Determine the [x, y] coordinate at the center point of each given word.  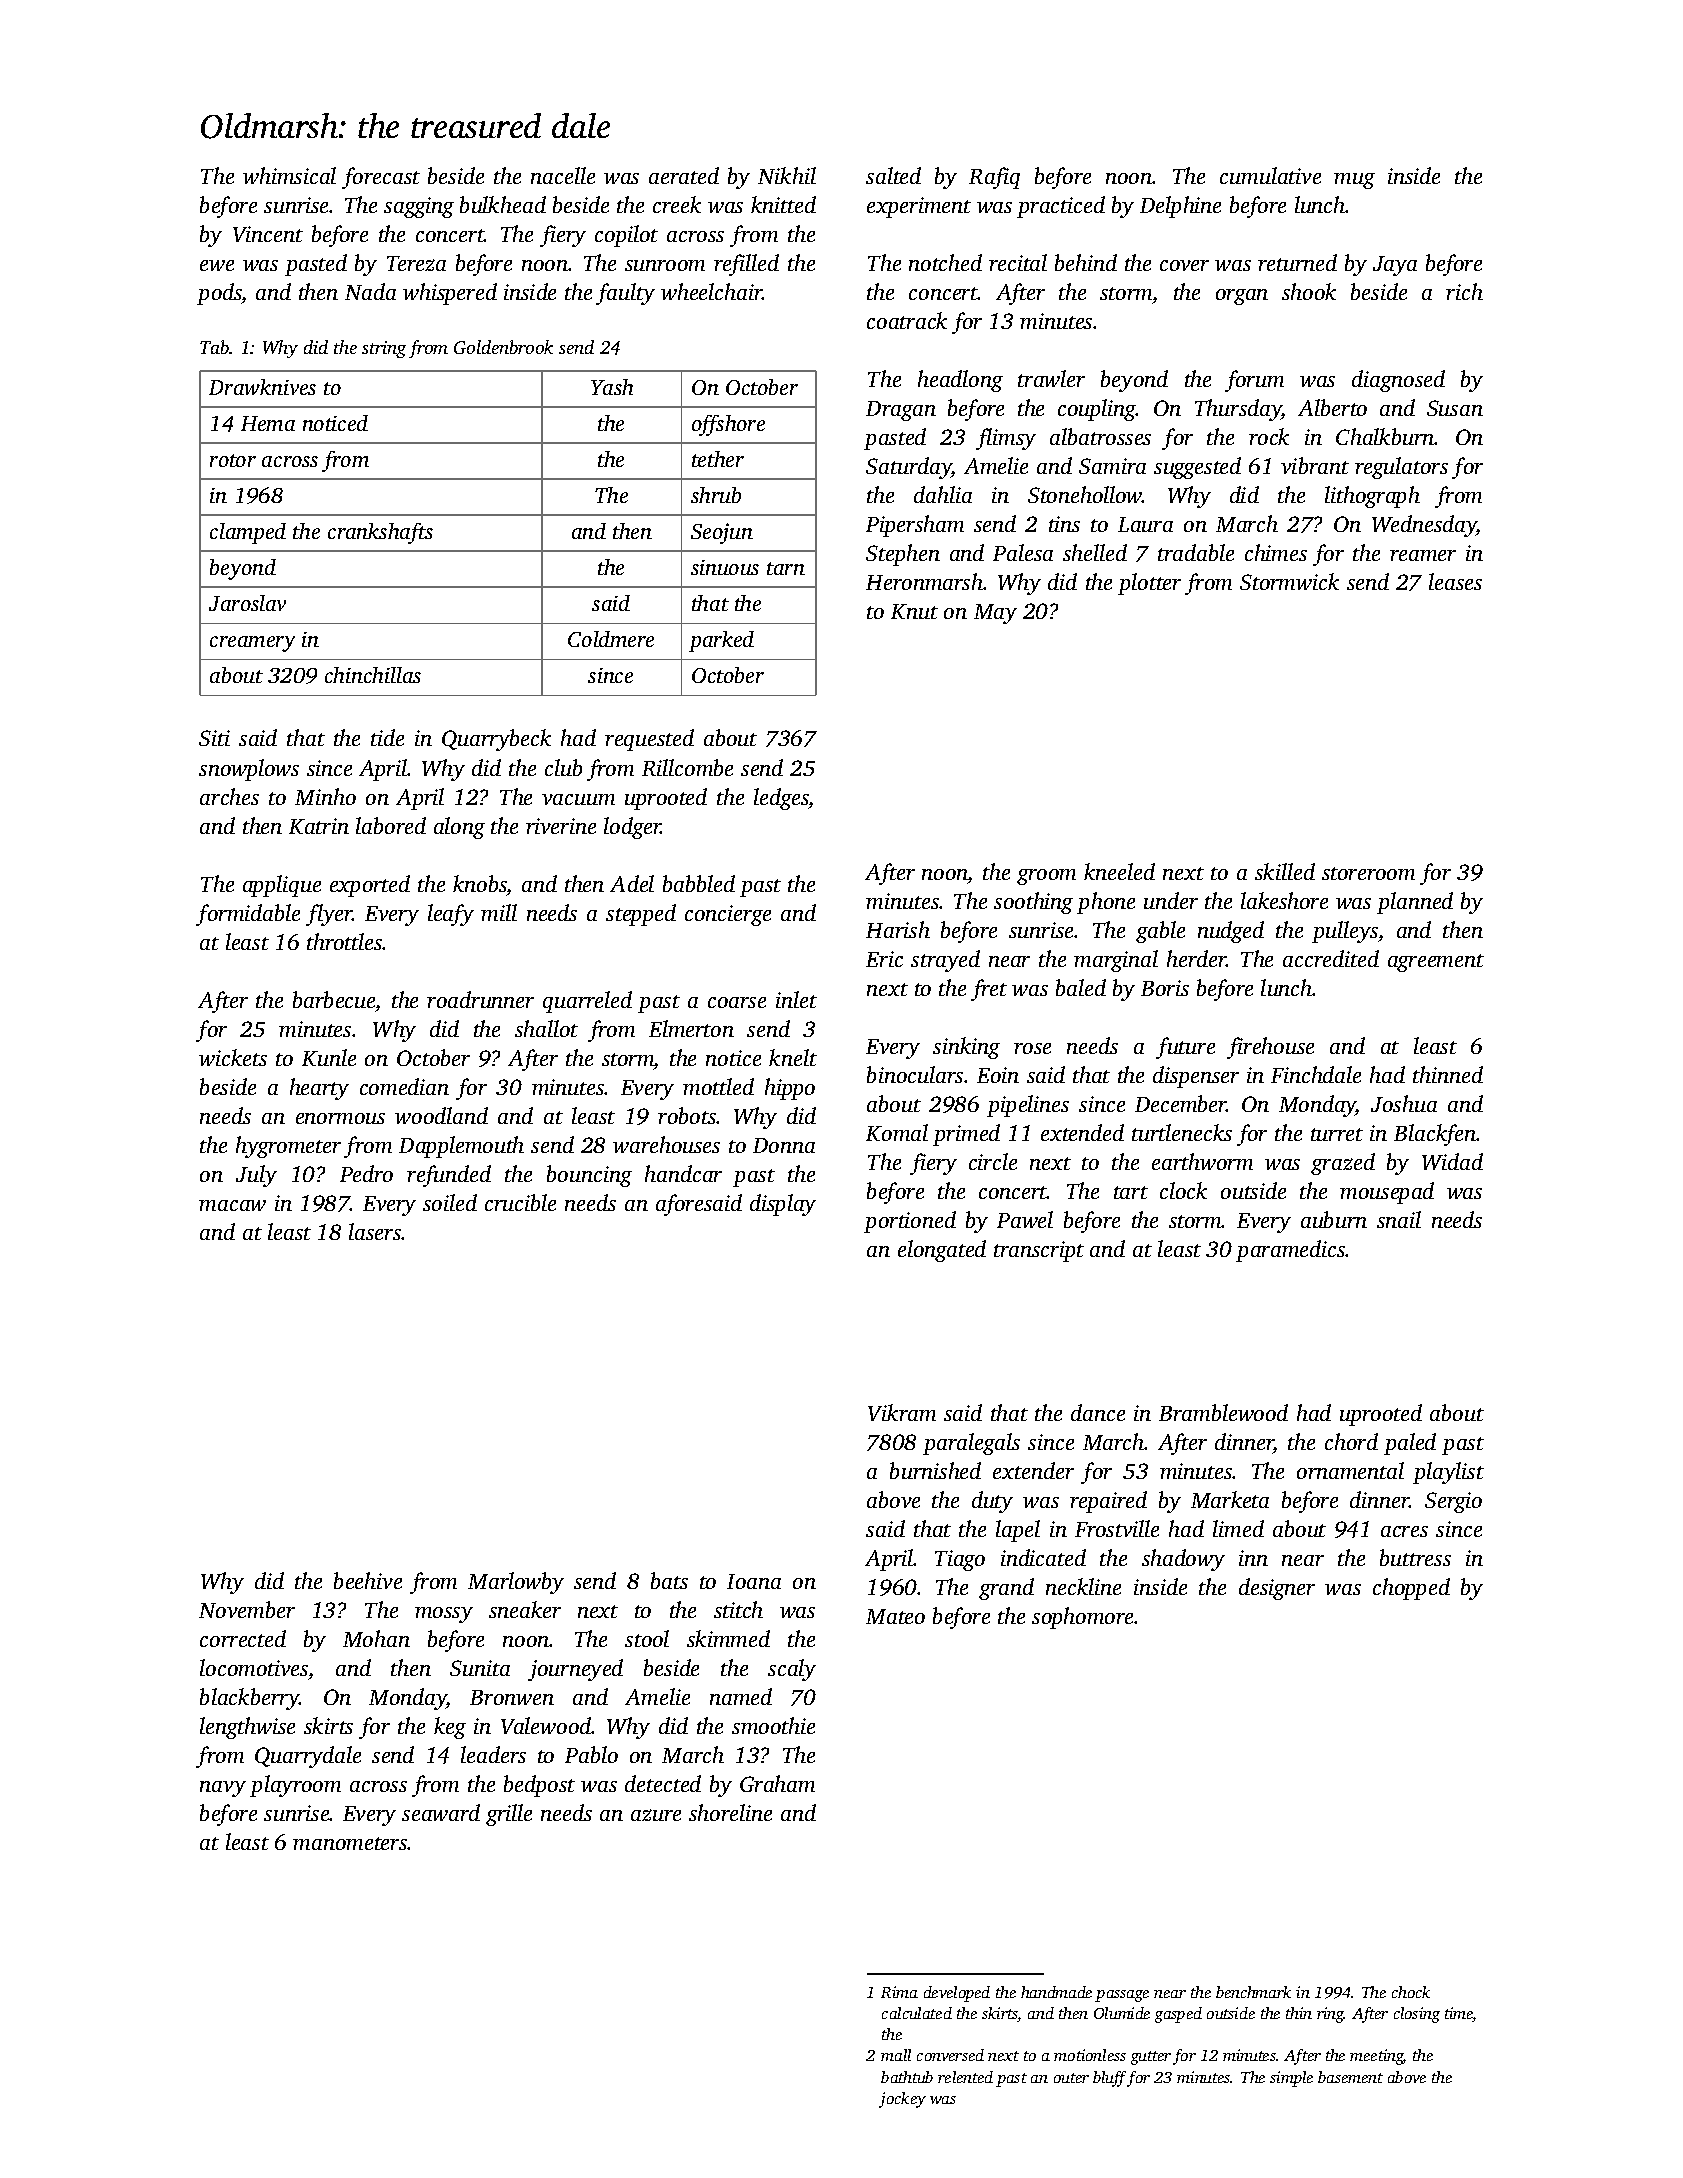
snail [1399, 1219]
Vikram [902, 1412]
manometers [350, 1843]
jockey [902, 2100]
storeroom [1368, 873]
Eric [884, 959]
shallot [546, 1028]
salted [893, 175]
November [247, 1609]
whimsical [289, 175]
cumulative [1270, 175]
